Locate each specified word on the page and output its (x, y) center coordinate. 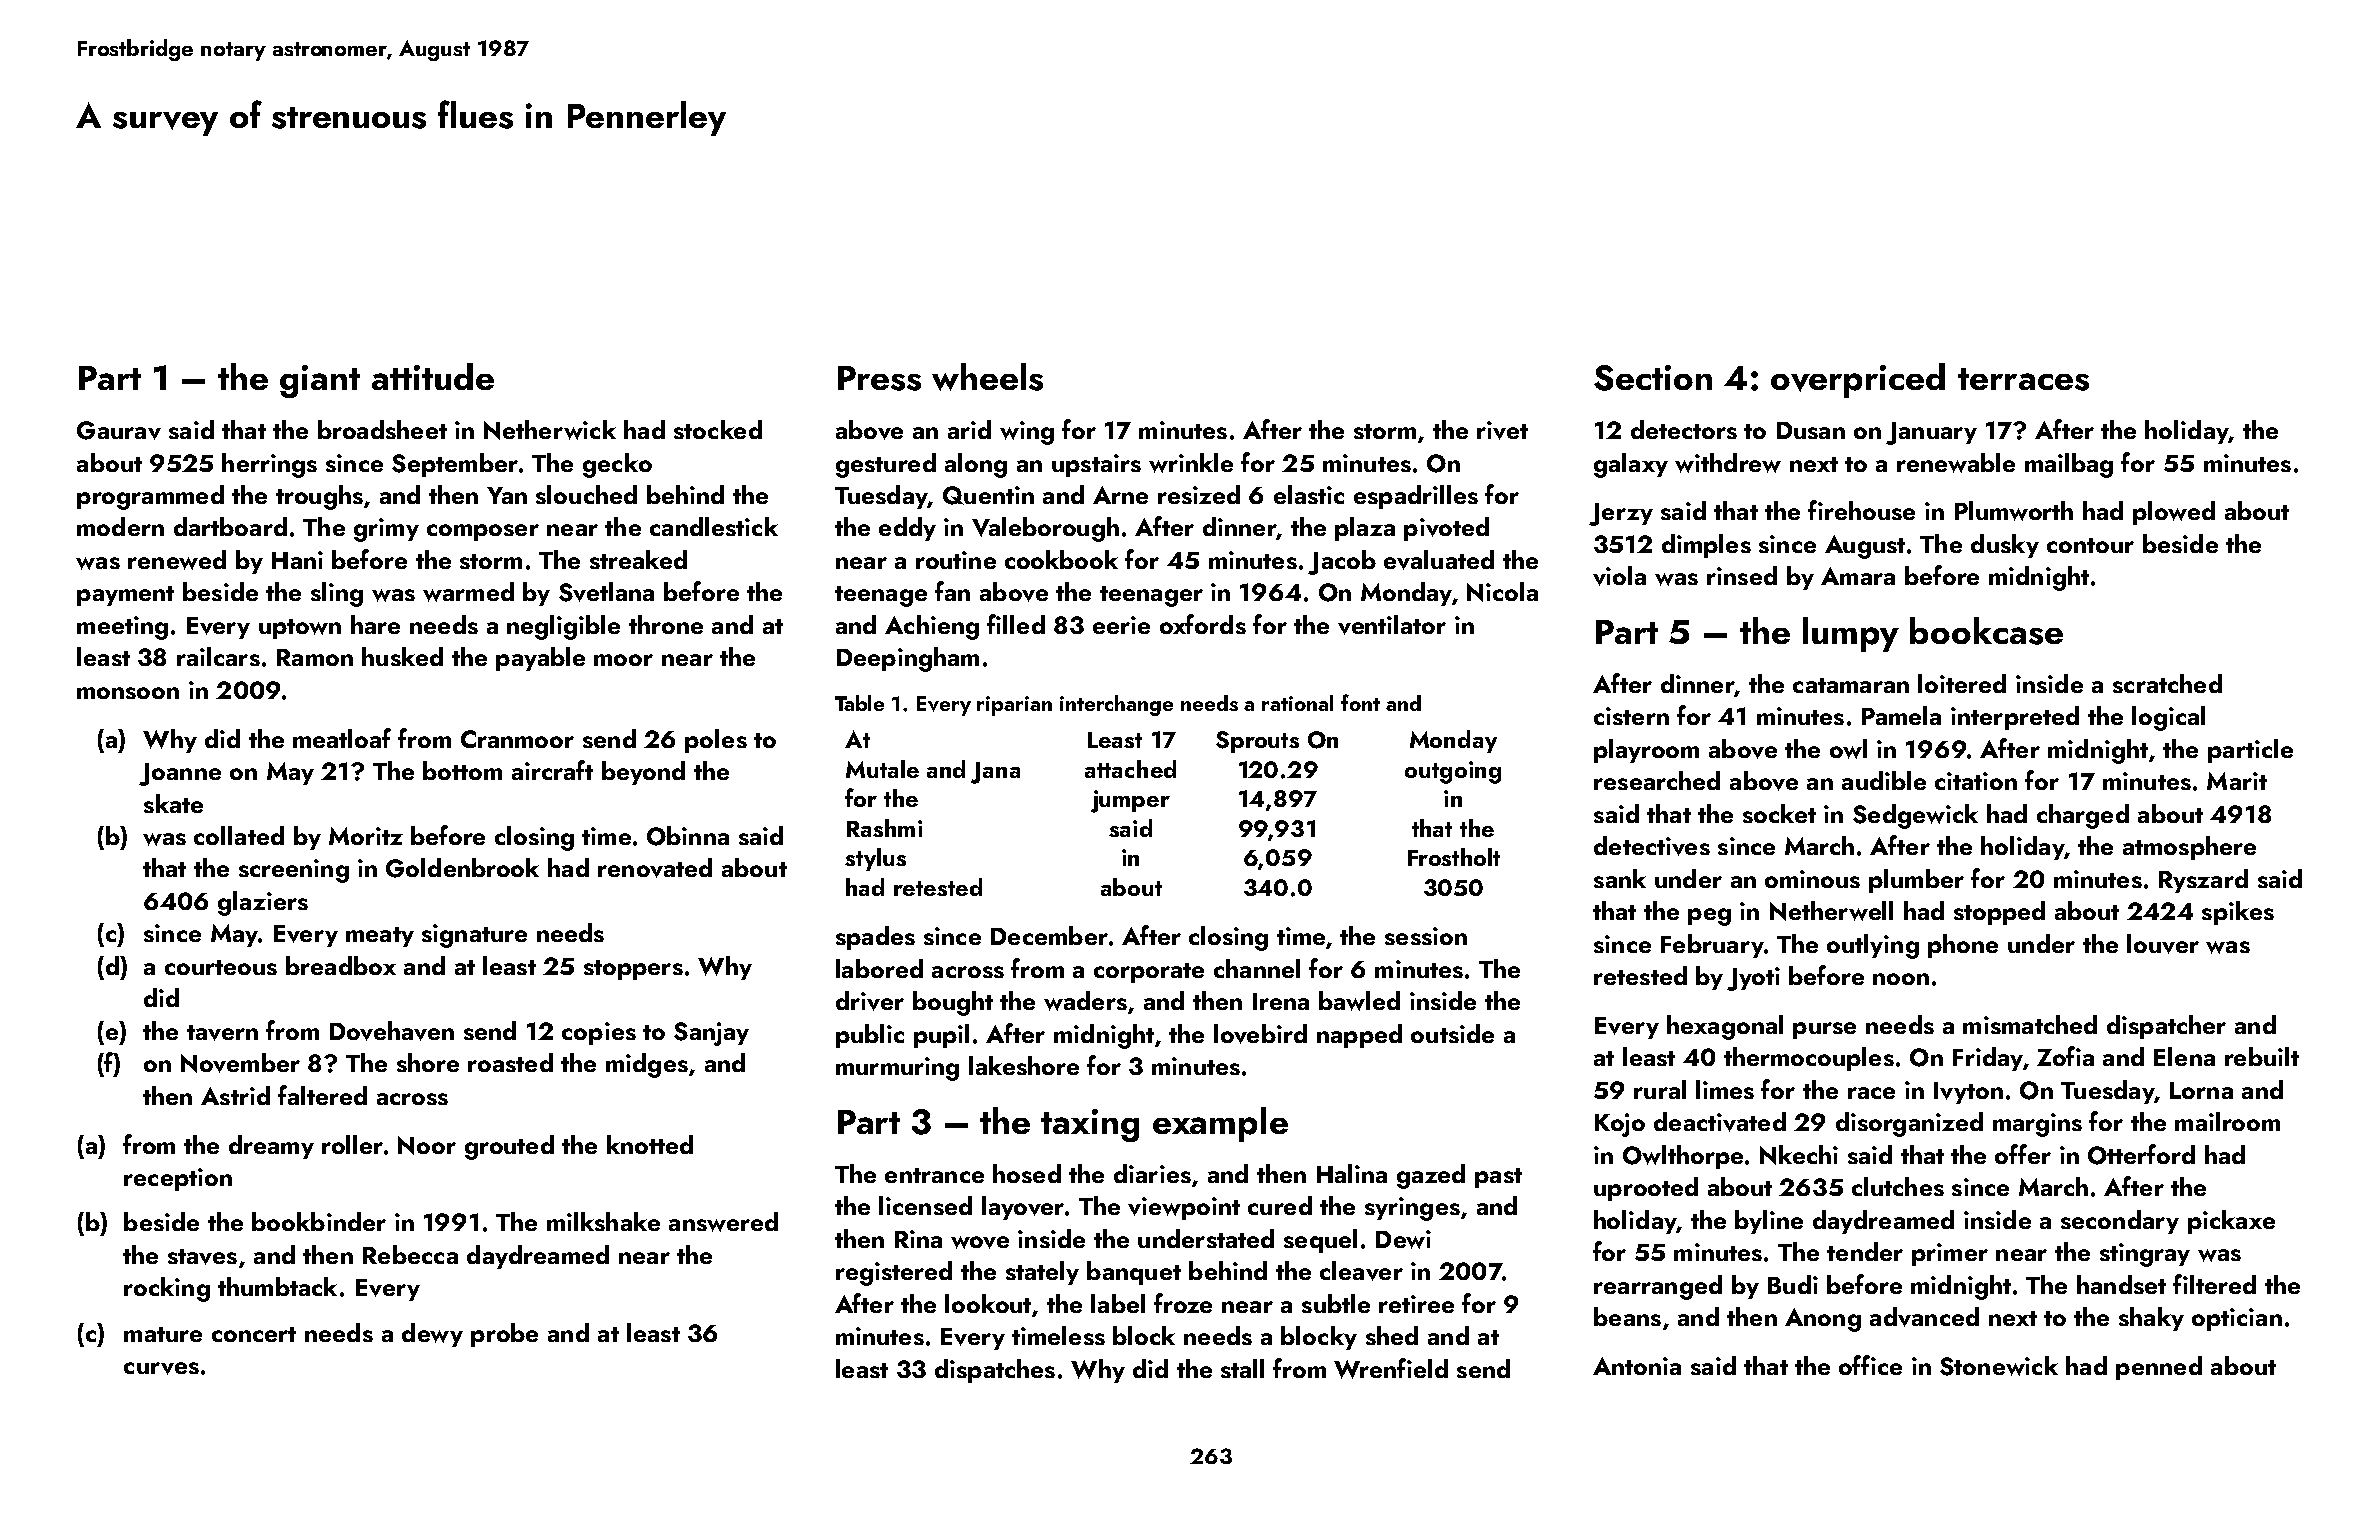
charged (2083, 816)
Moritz (366, 836)
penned (2159, 1368)
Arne (1120, 495)
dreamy (271, 1147)
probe (504, 1335)
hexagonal (1725, 1027)
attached (1130, 769)
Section (1653, 378)
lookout (988, 1303)
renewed (177, 560)
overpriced (1858, 380)
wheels (987, 377)
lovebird (1260, 1034)
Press (879, 378)
